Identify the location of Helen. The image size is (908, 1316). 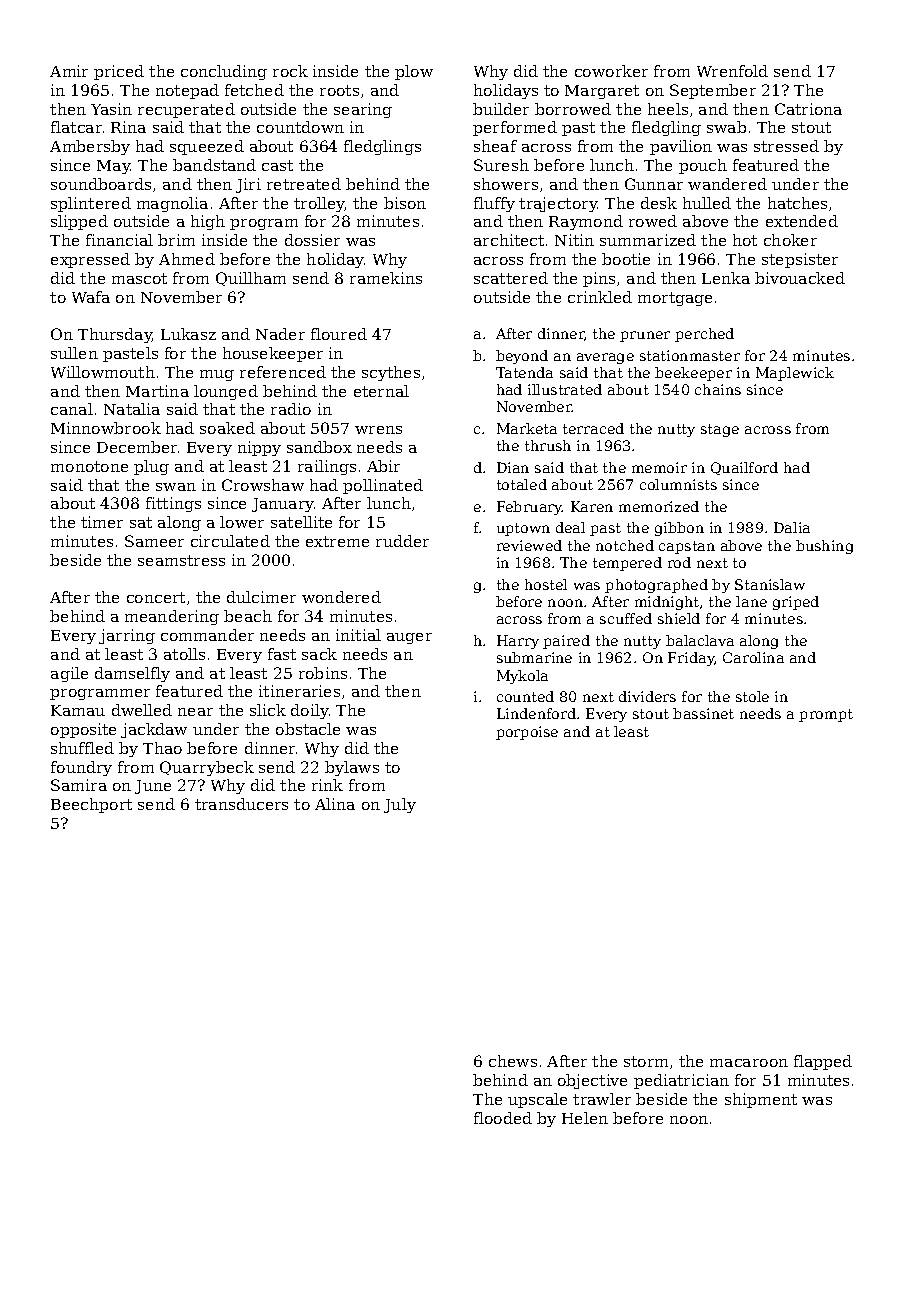
(585, 1118).
